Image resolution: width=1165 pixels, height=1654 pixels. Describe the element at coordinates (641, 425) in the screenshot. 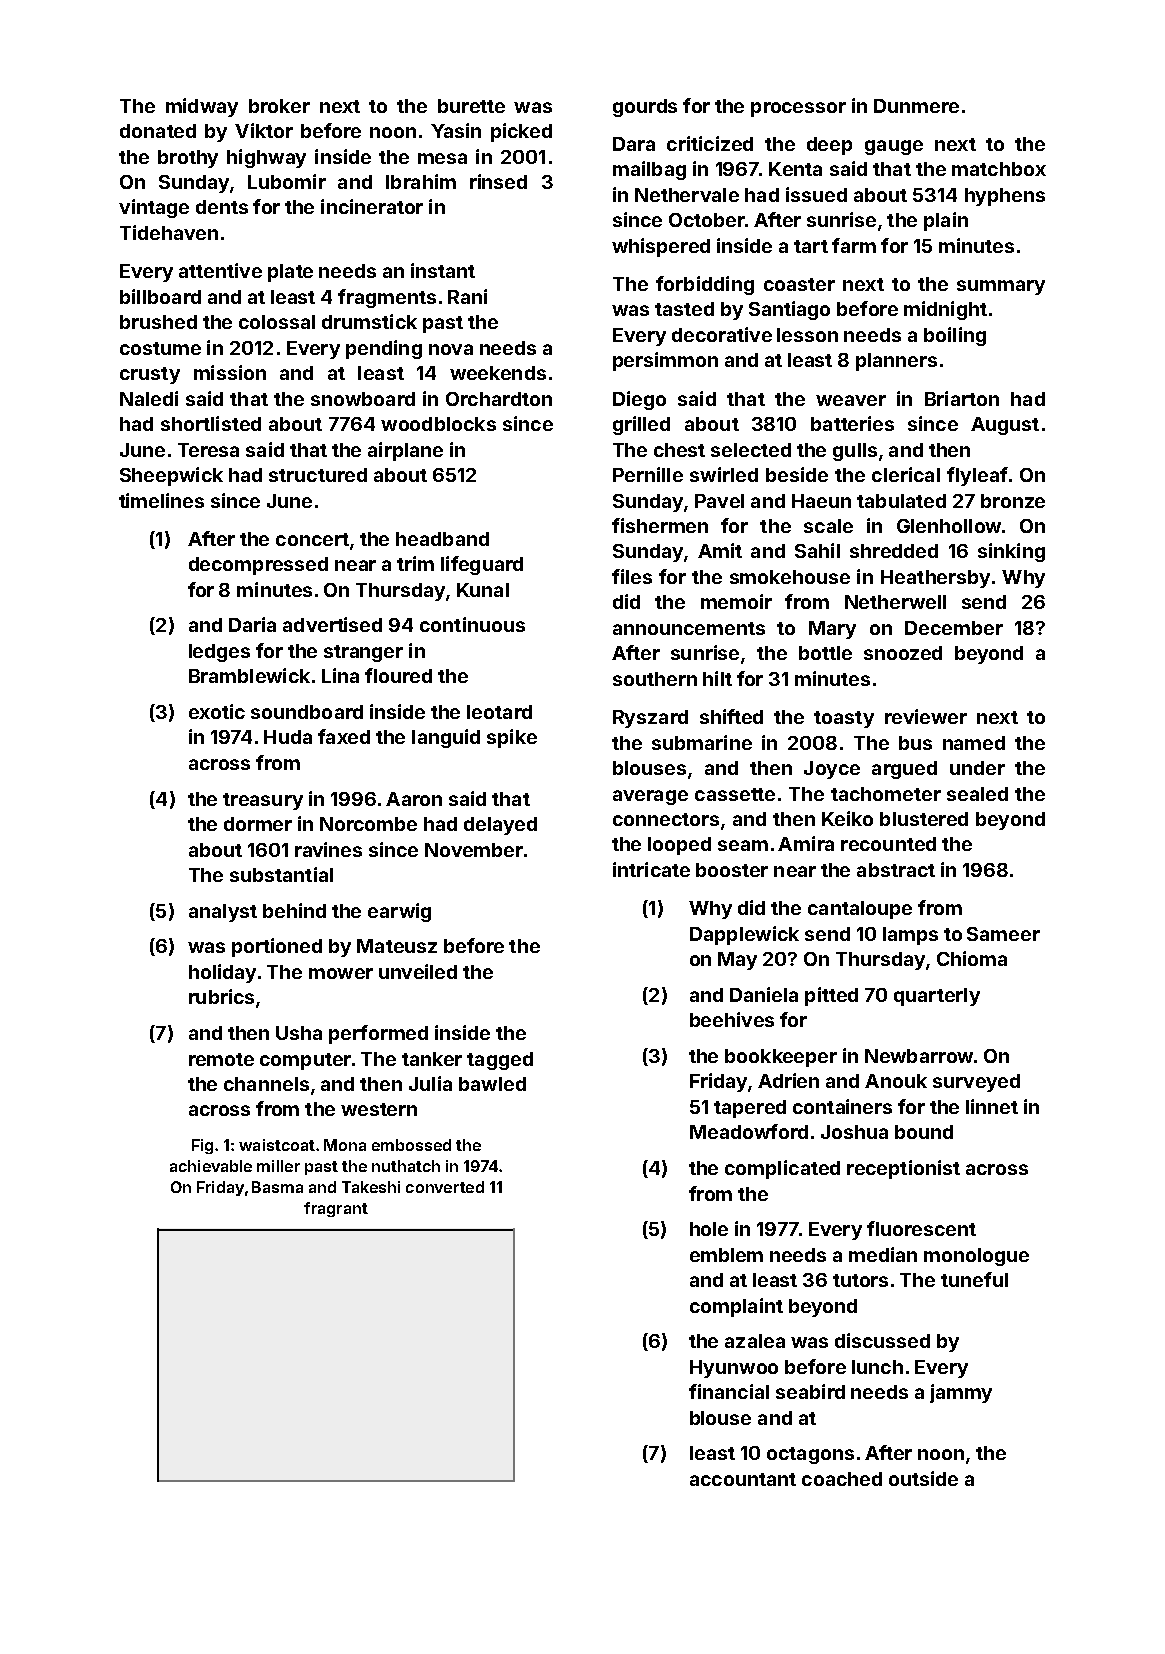

I see `grilled` at that location.
